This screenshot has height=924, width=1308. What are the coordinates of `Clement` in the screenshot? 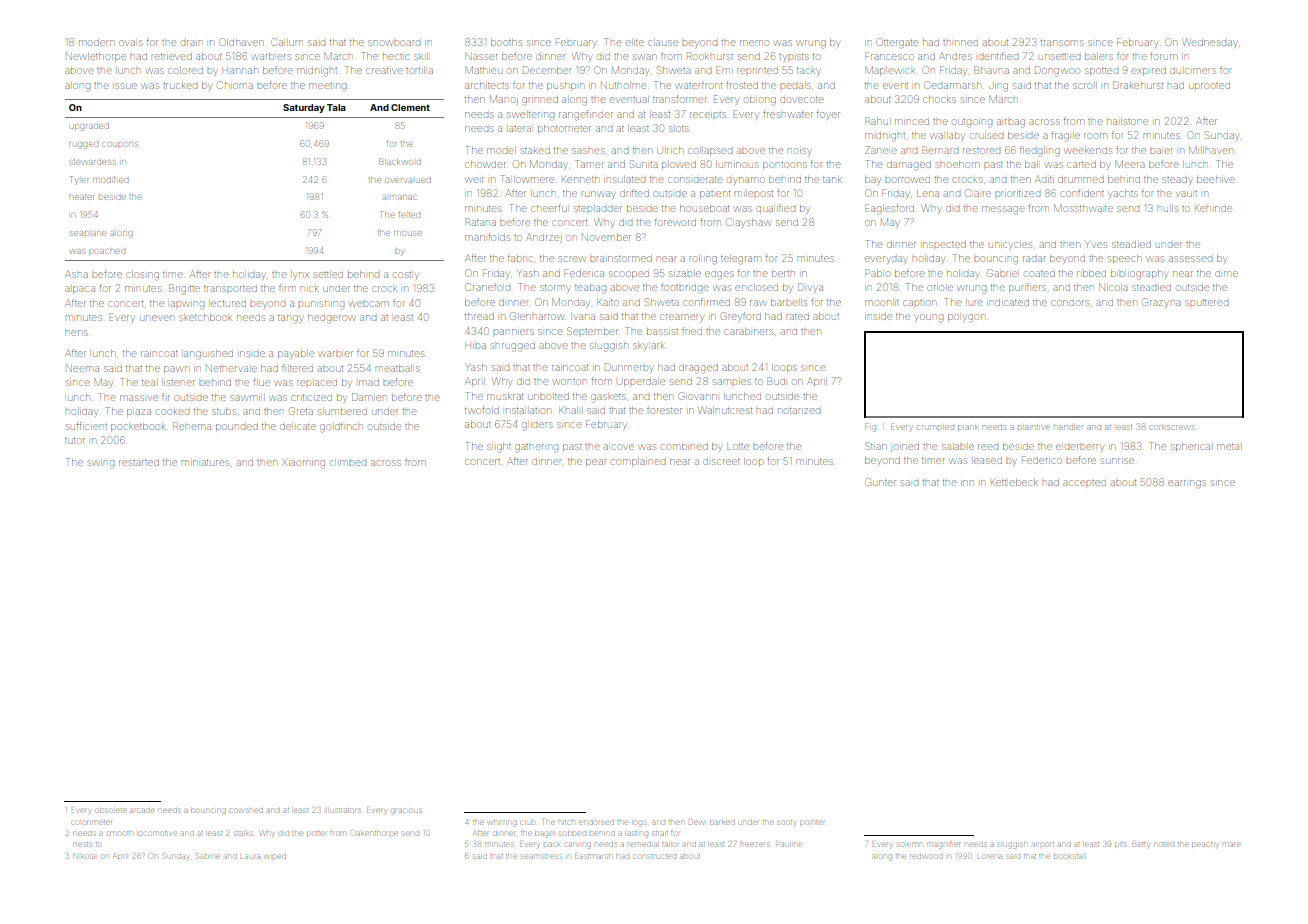 It's located at (410, 107).
